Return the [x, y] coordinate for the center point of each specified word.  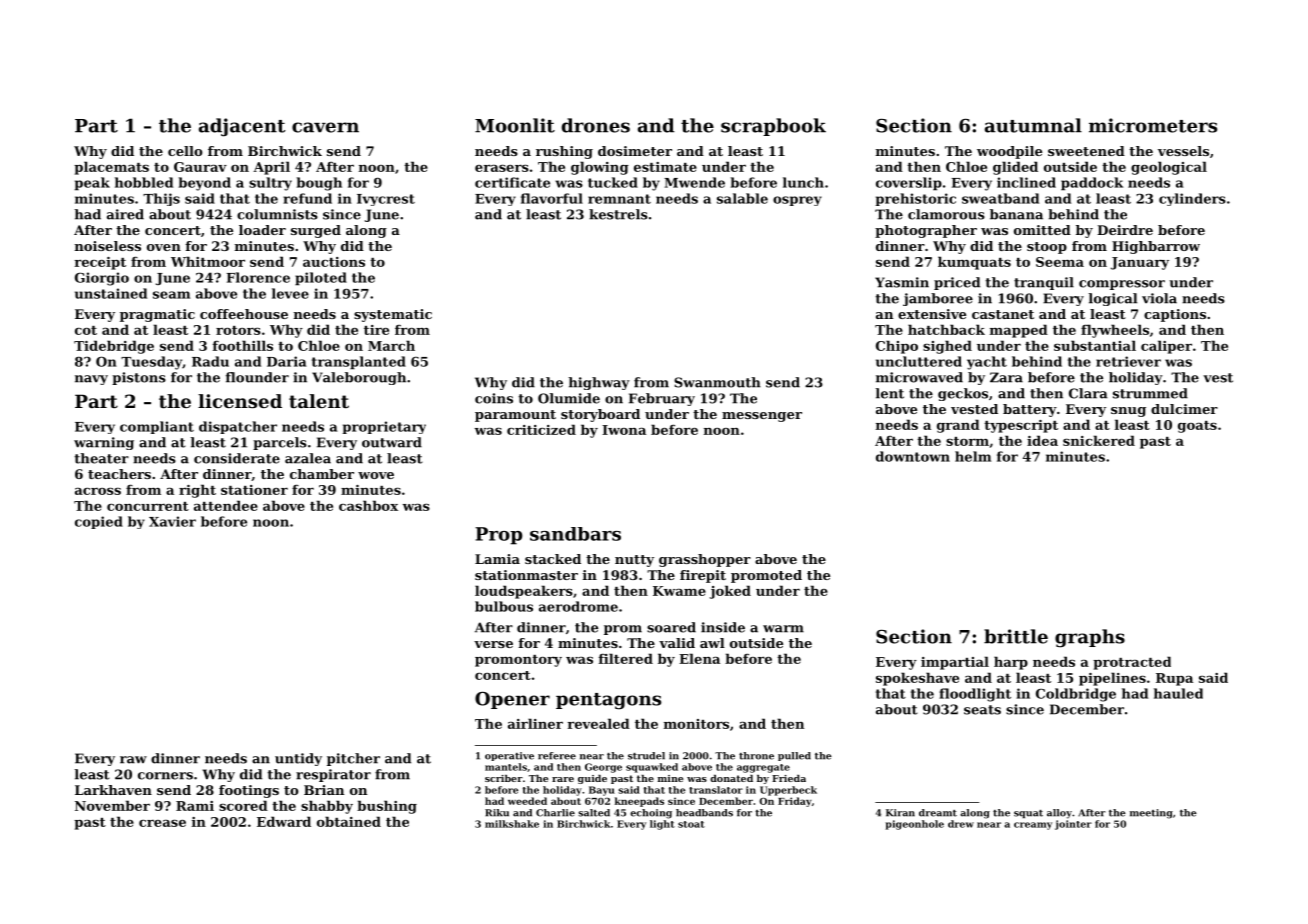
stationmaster [526, 575]
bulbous [504, 606]
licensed [240, 401]
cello [185, 151]
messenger [762, 417]
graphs [1090, 638]
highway [599, 383]
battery [1030, 410]
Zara [1006, 377]
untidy [298, 759]
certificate [512, 182]
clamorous [946, 214]
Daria [287, 361]
